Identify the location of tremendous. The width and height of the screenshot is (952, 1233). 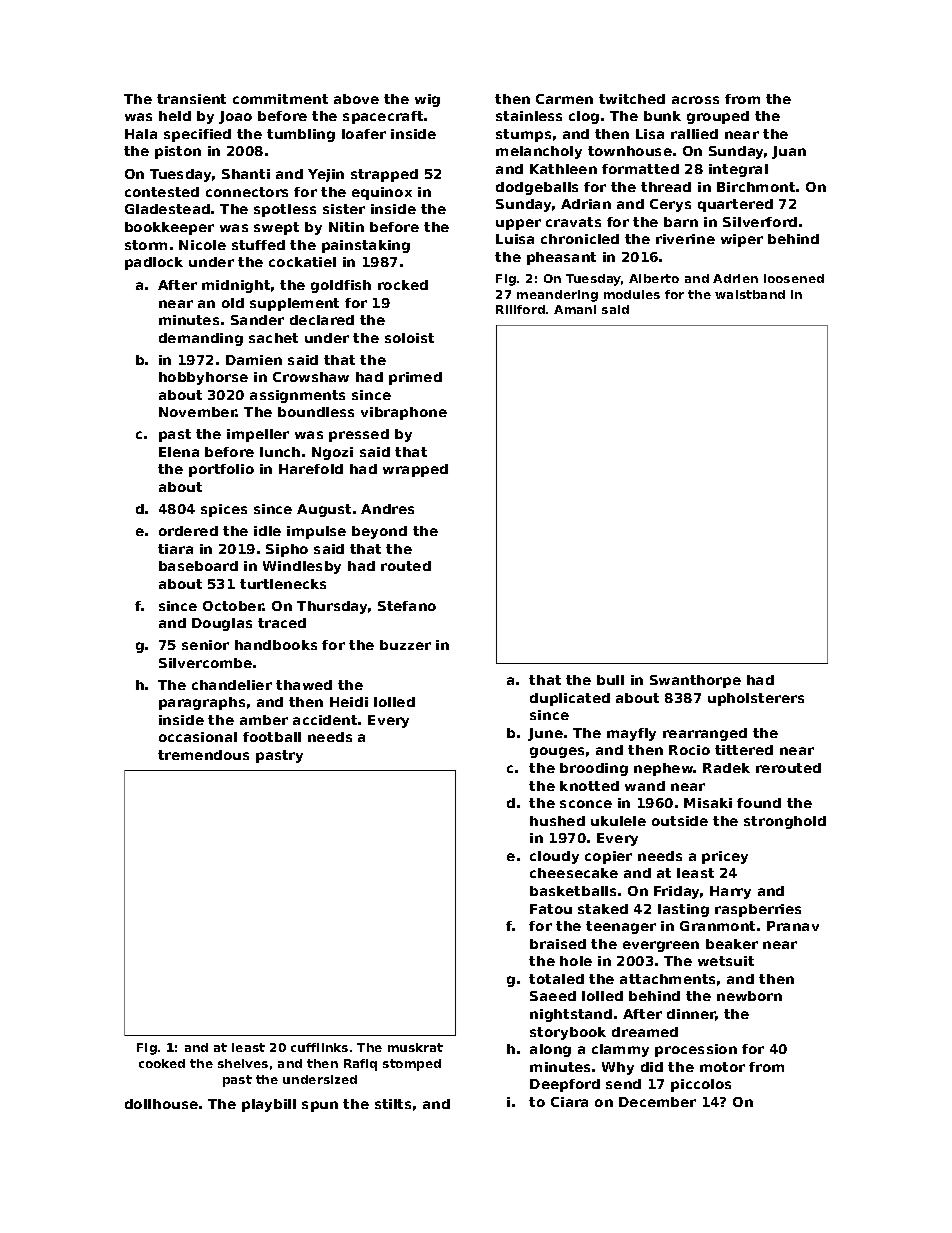
(203, 755).
